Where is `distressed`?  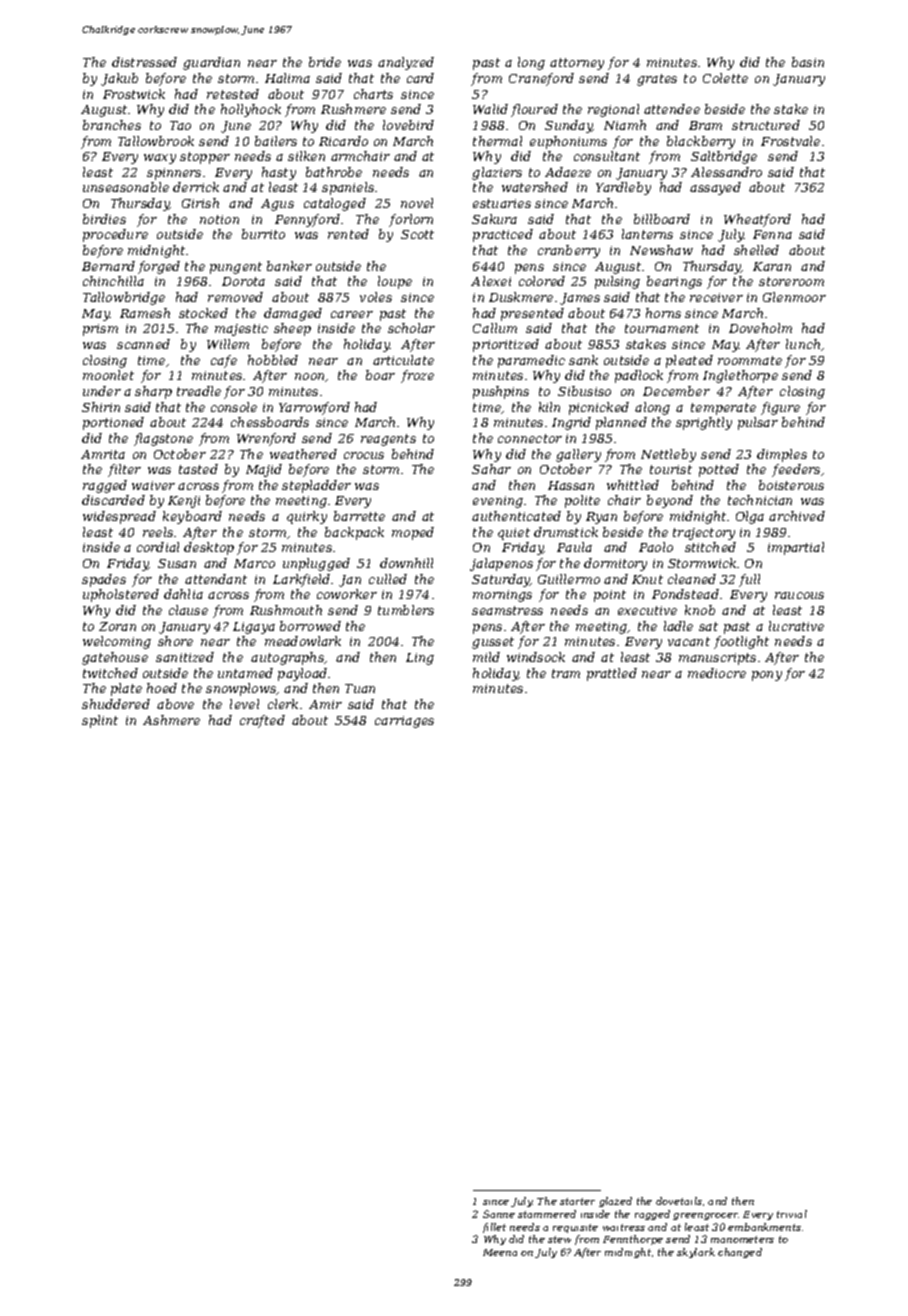 distressed is located at coordinates (144, 62).
